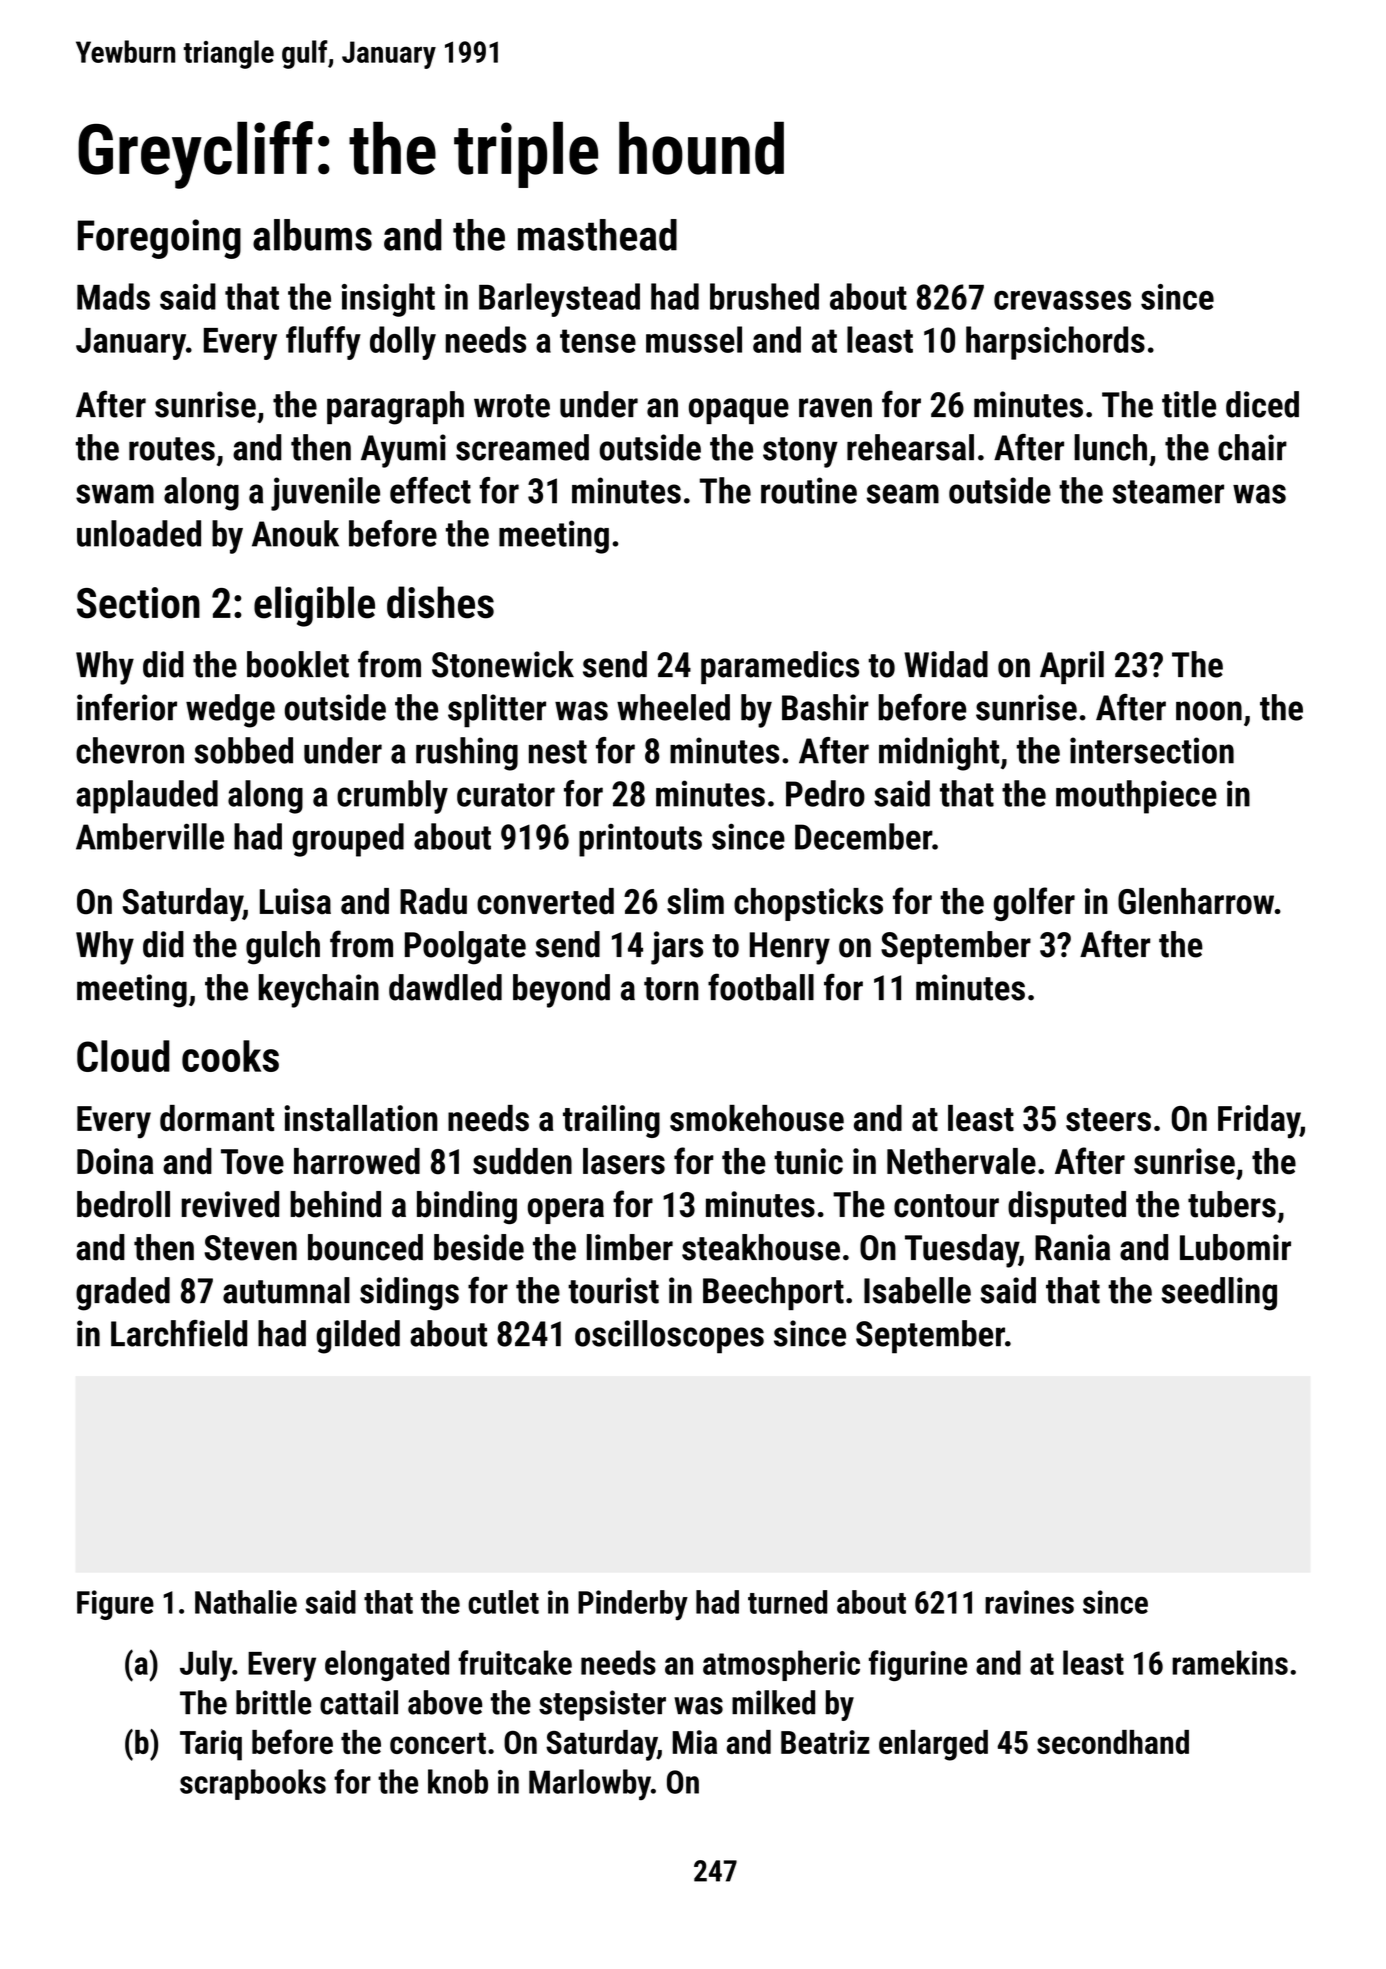 Image resolution: width=1386 pixels, height=1969 pixels. I want to click on albums, so click(312, 235).
